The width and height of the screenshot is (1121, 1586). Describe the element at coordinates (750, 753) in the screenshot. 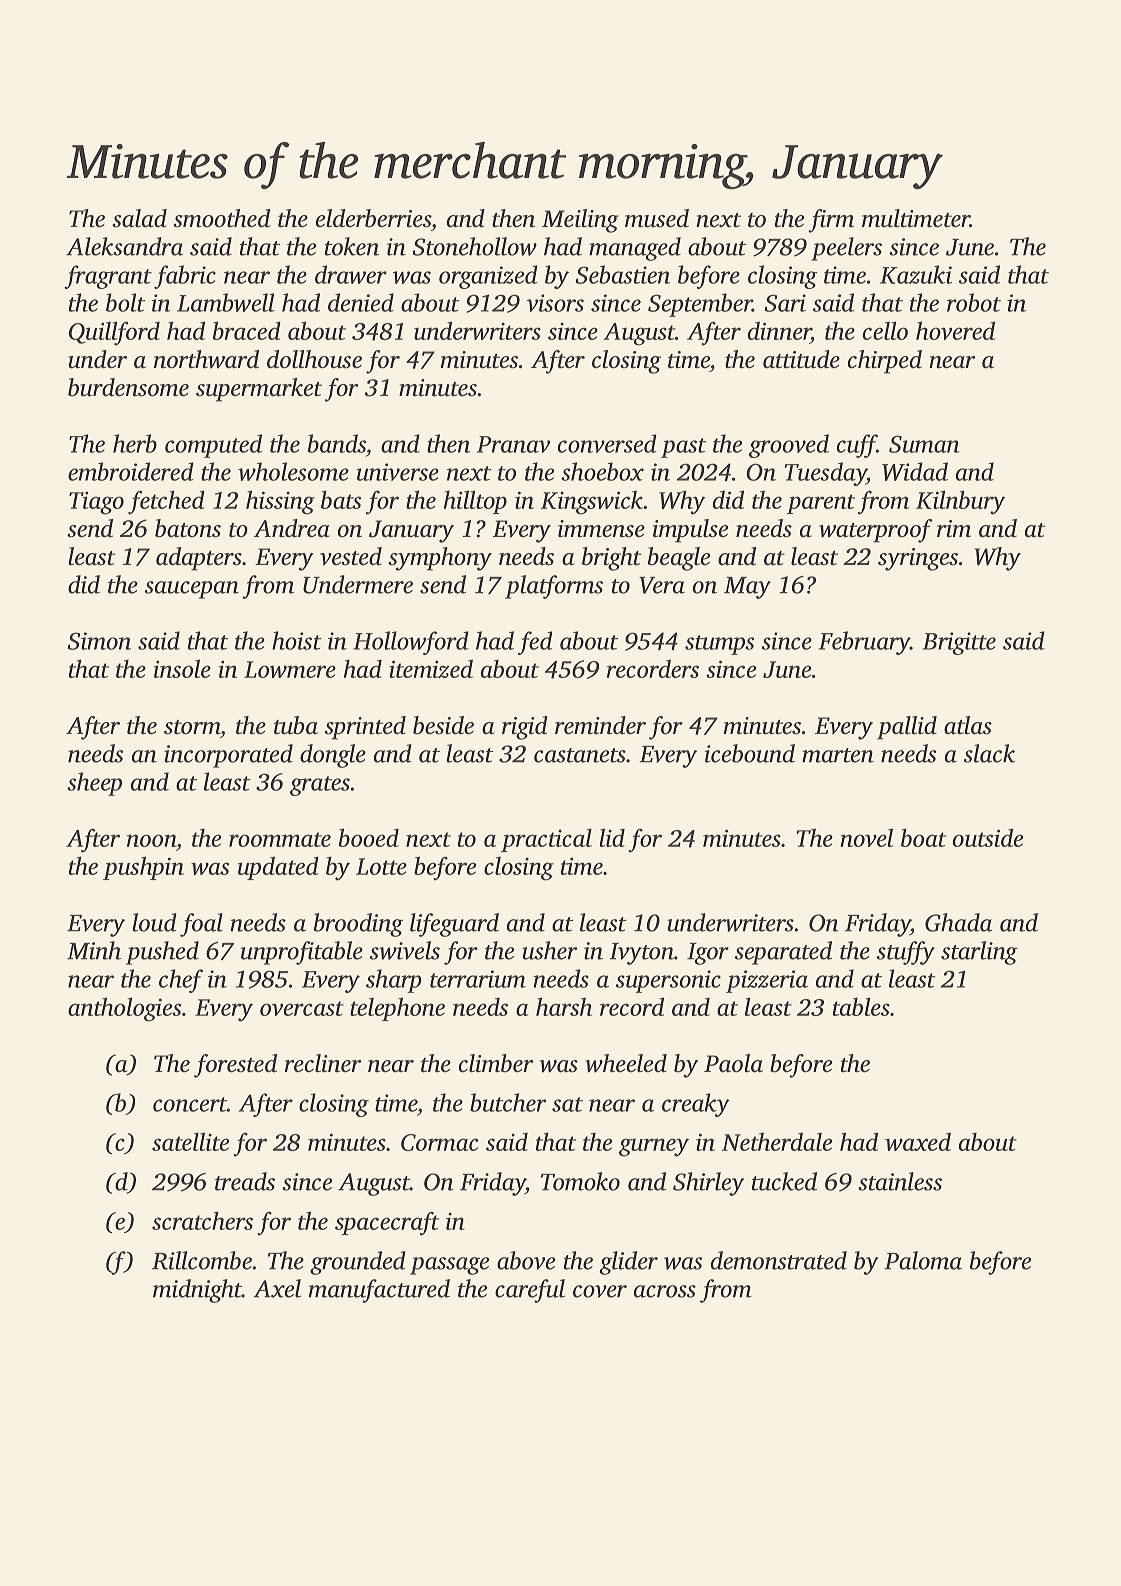

I see `icebound` at that location.
